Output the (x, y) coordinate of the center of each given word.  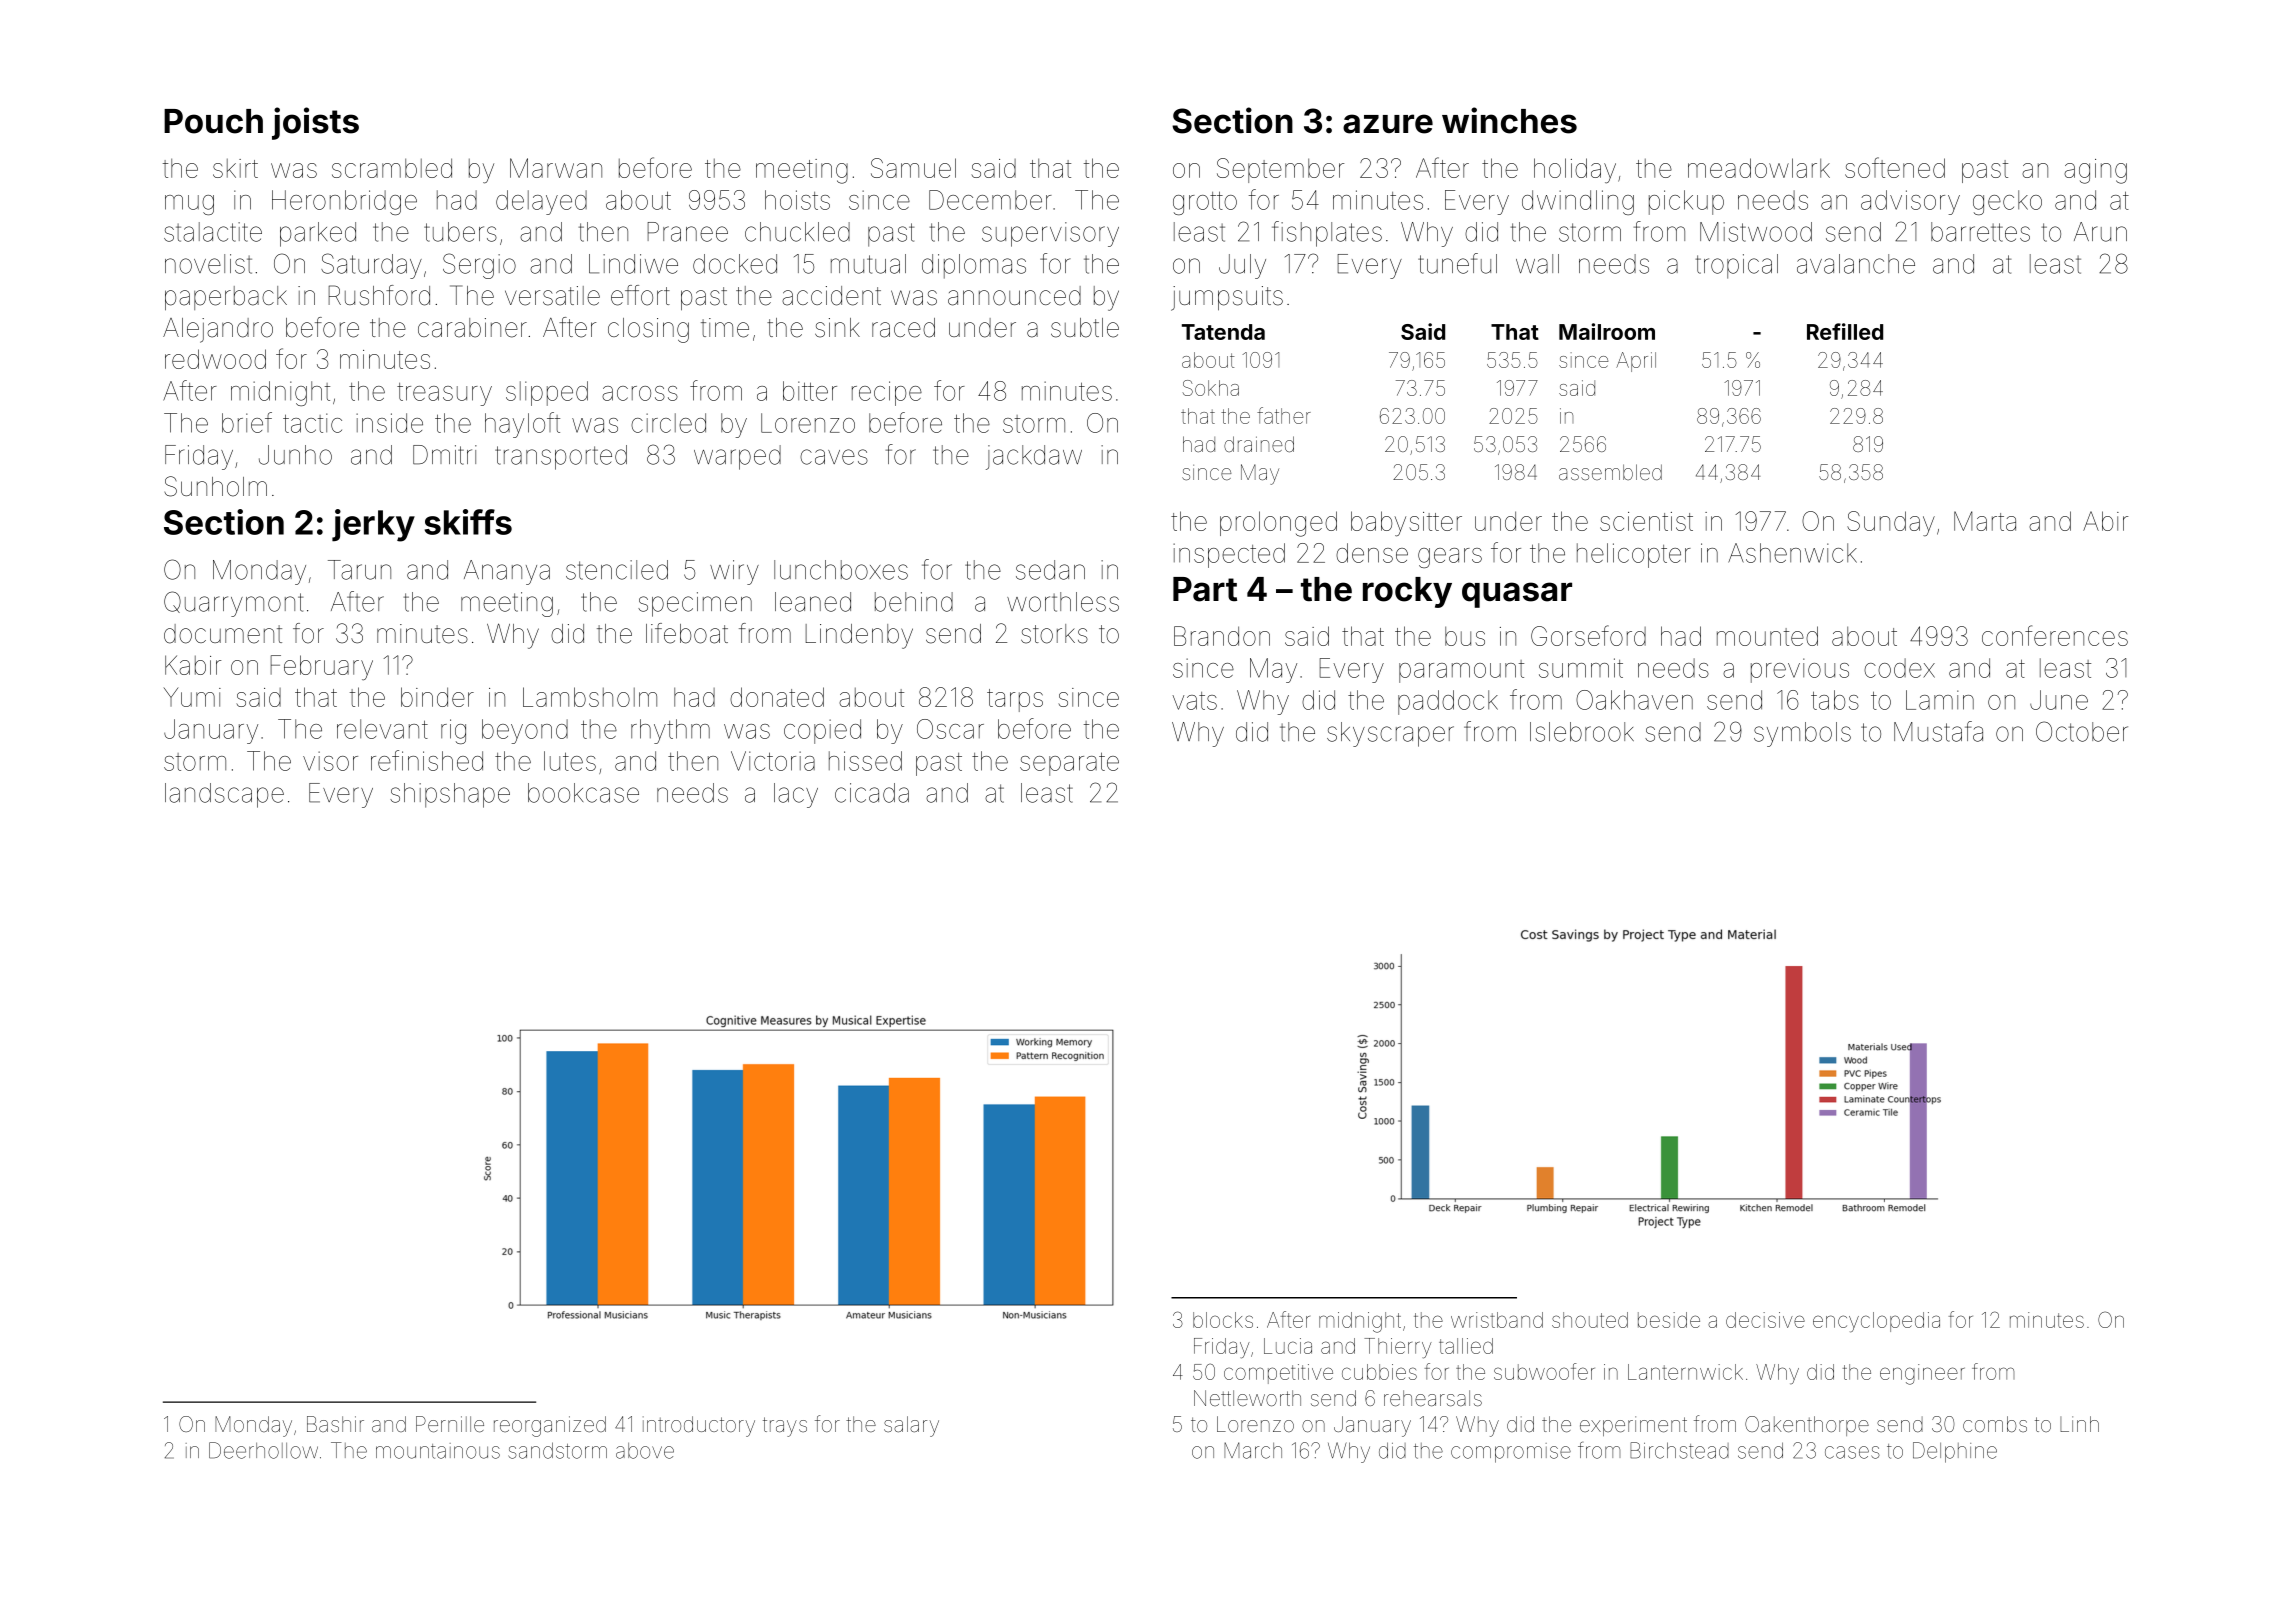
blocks (1223, 1320)
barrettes (1980, 232)
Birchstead (1679, 1450)
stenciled (617, 570)
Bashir (335, 1424)
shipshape (450, 795)
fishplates (1327, 234)
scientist (1646, 521)
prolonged (1278, 524)
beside (1669, 1320)
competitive (1278, 1374)
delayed (541, 202)
